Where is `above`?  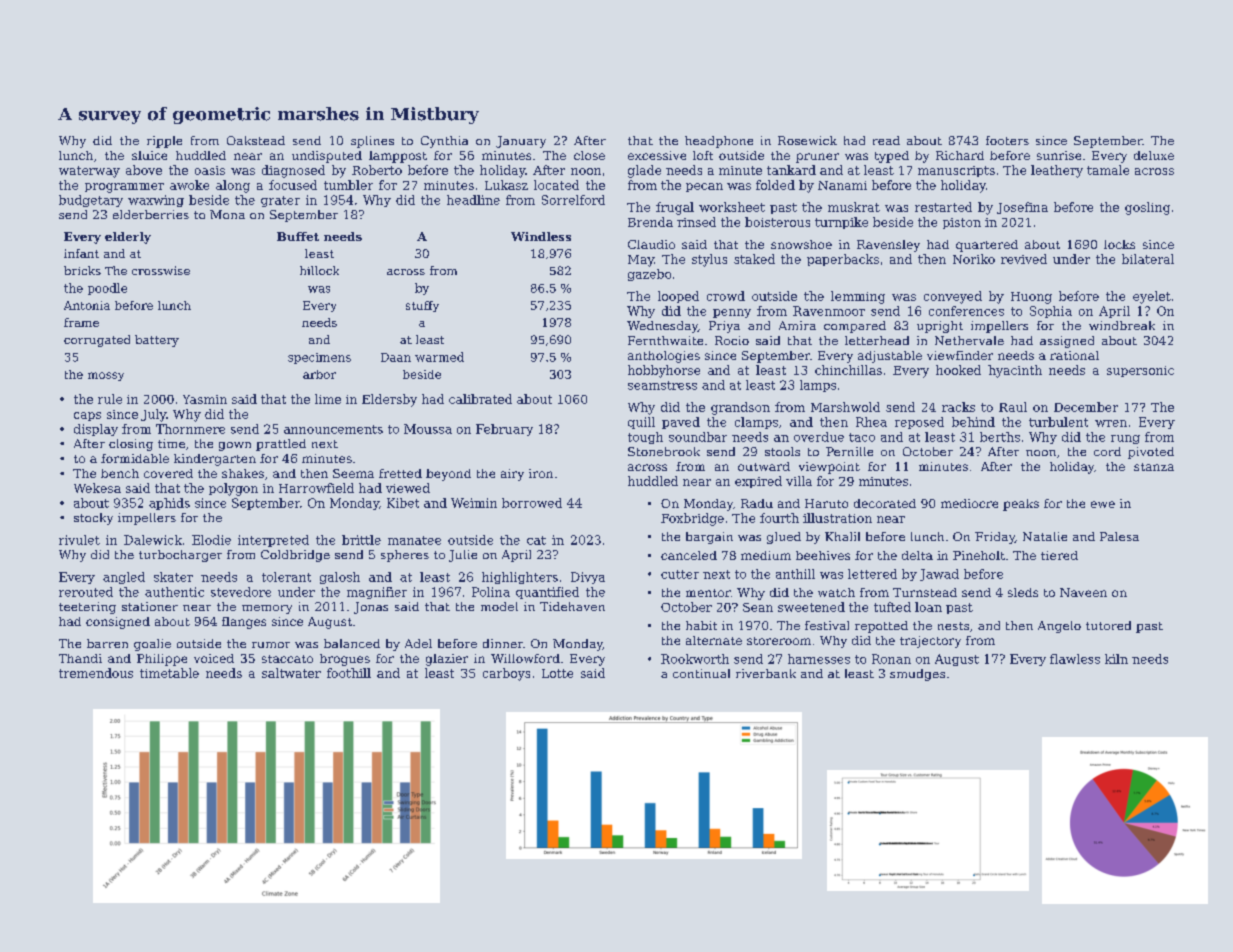 above is located at coordinates (144, 170).
